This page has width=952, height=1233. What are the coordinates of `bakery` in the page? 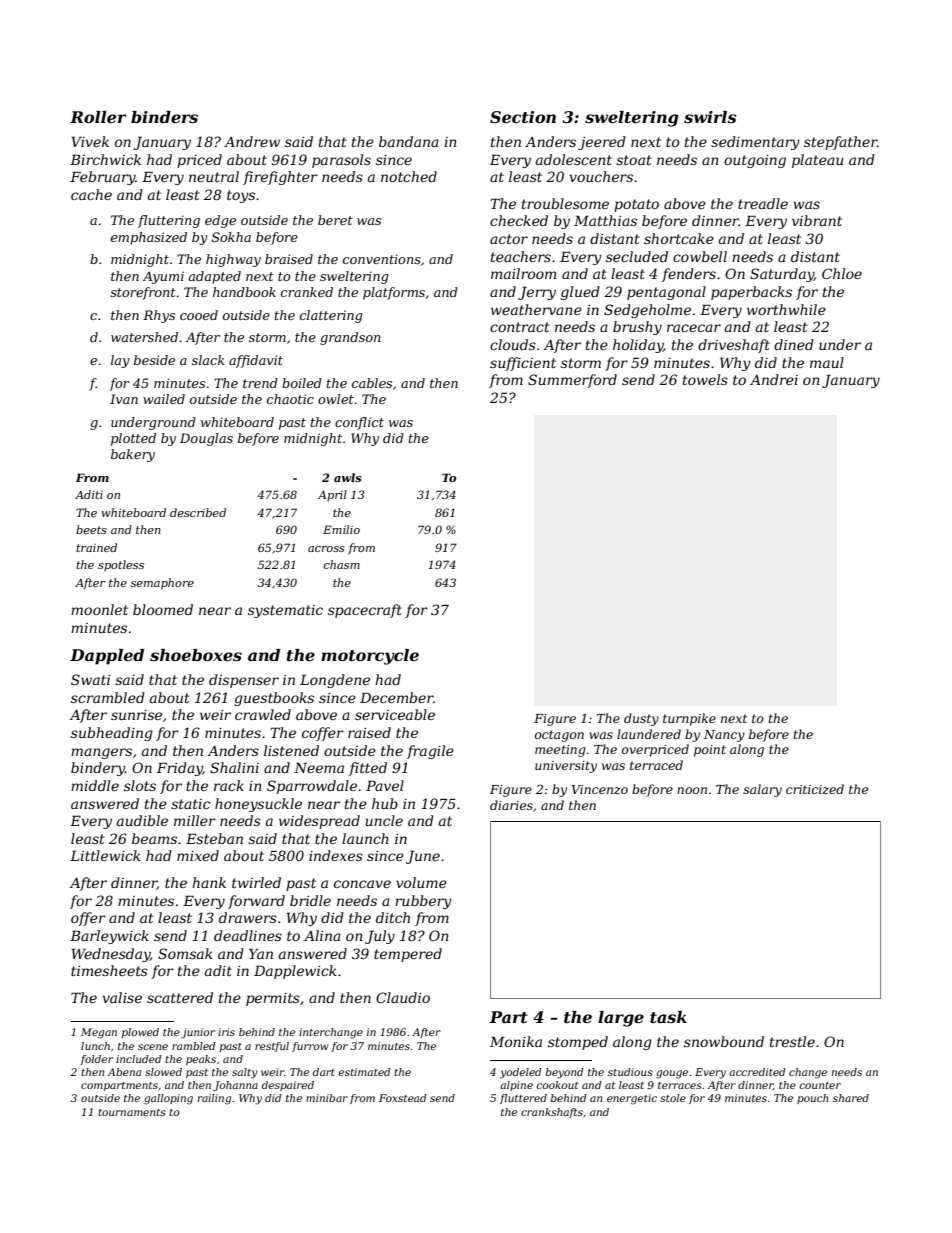 It's located at (133, 455).
